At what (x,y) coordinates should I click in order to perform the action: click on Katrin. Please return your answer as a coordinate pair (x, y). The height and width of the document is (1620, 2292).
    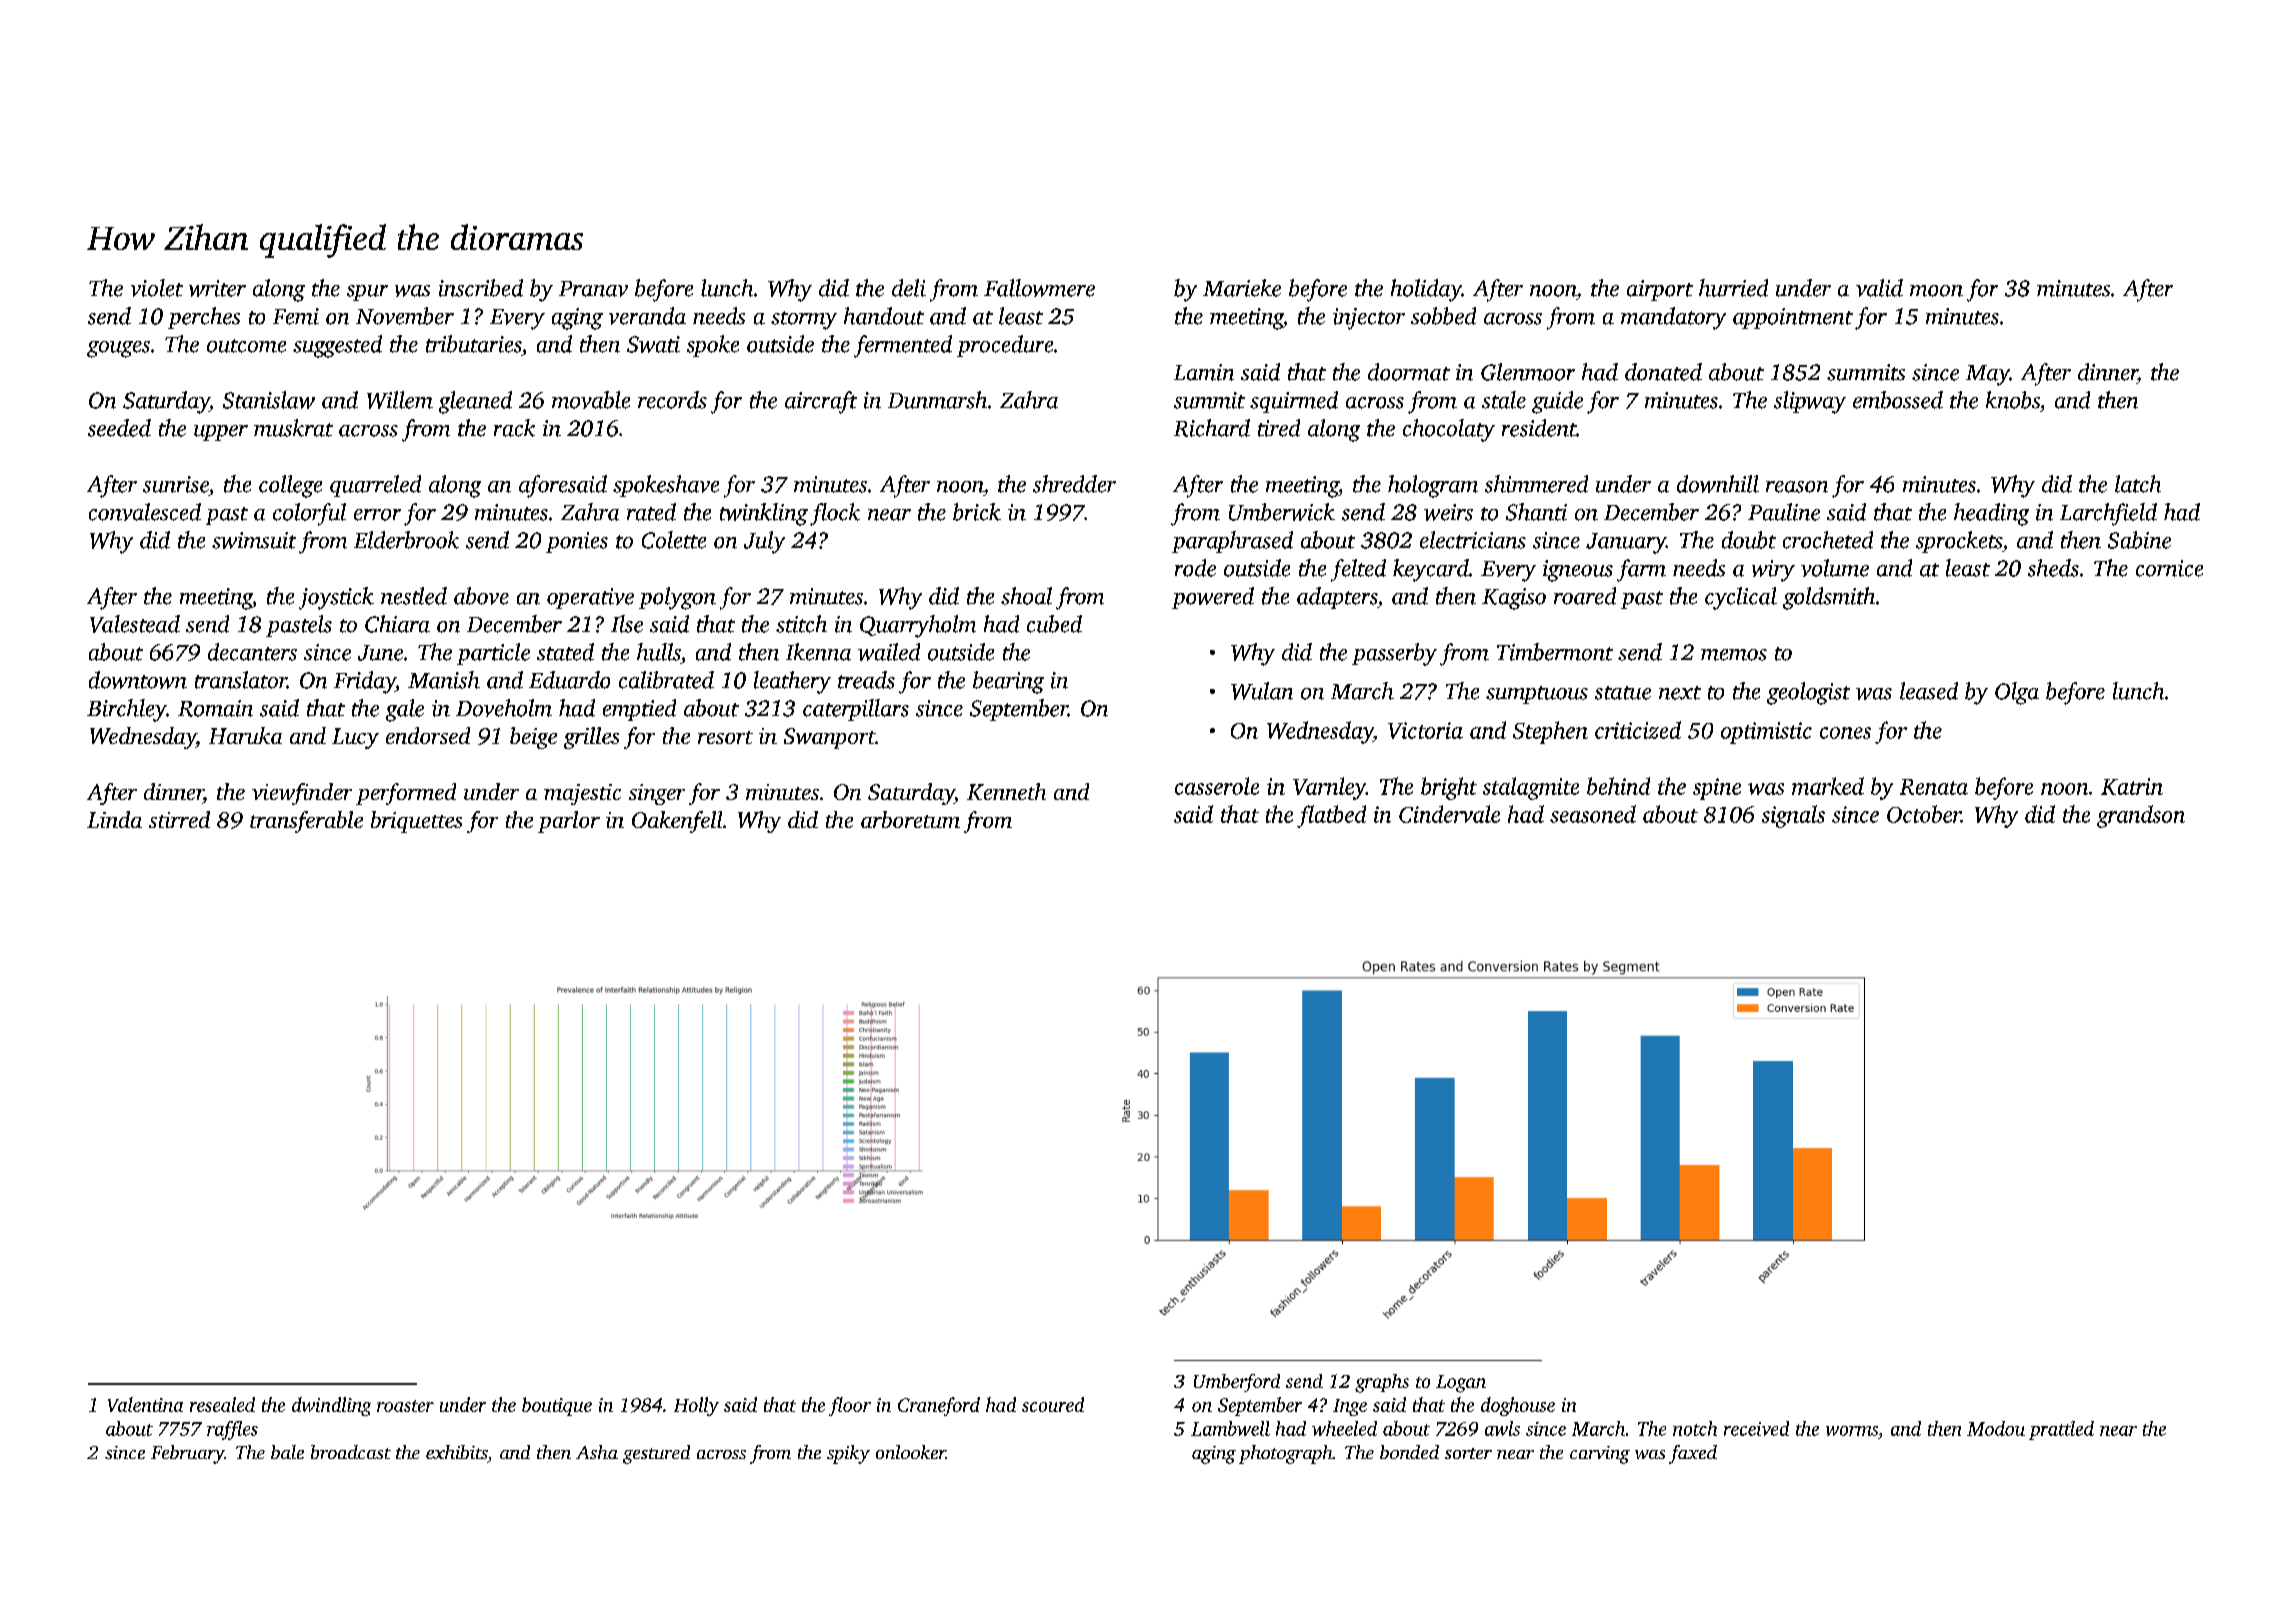
    Looking at the image, I should click on (2132, 786).
